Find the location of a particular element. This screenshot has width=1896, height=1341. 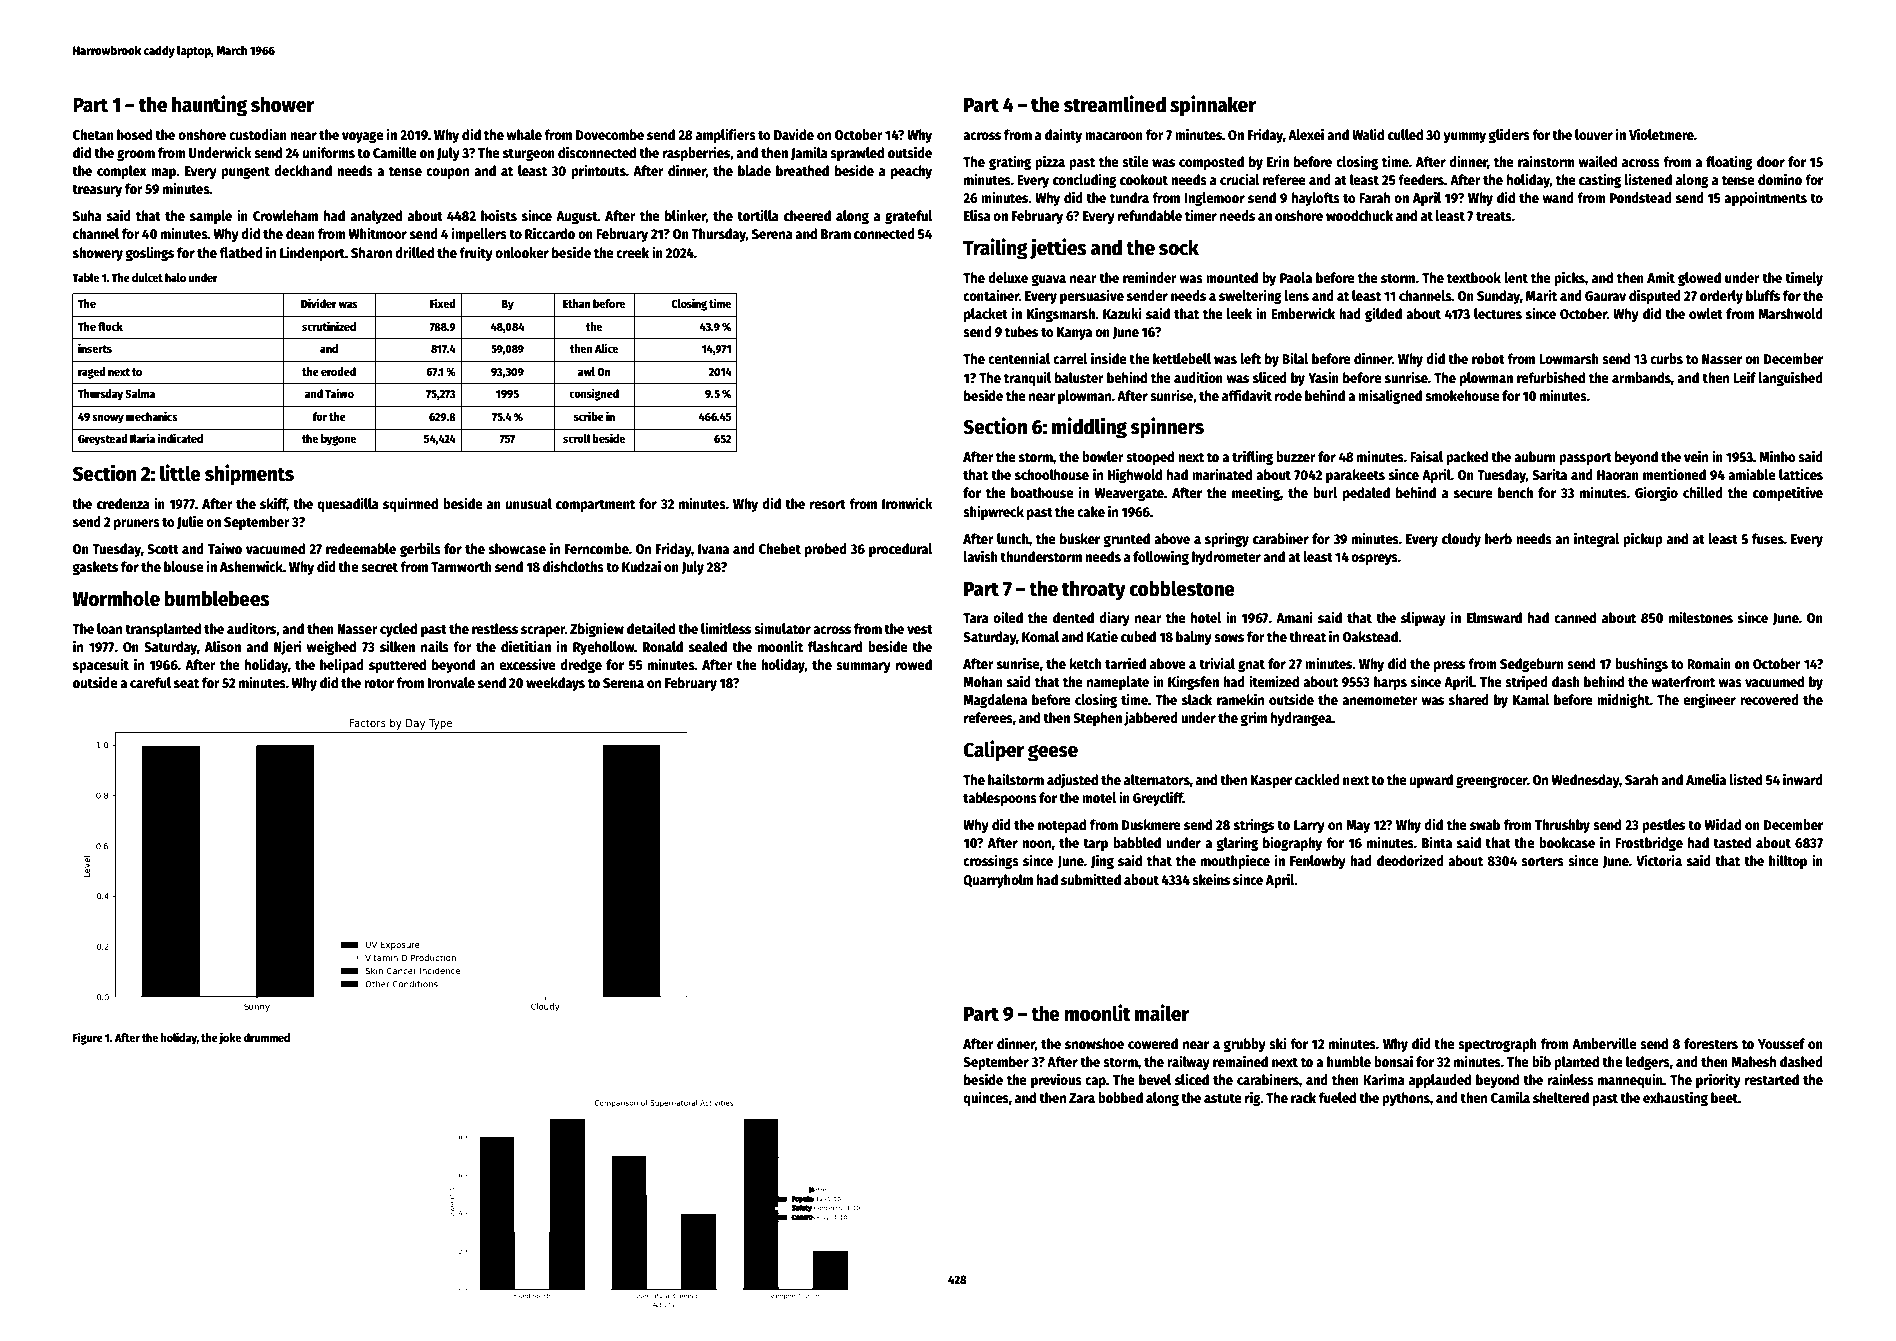

streamlined is located at coordinates (1115, 104).
